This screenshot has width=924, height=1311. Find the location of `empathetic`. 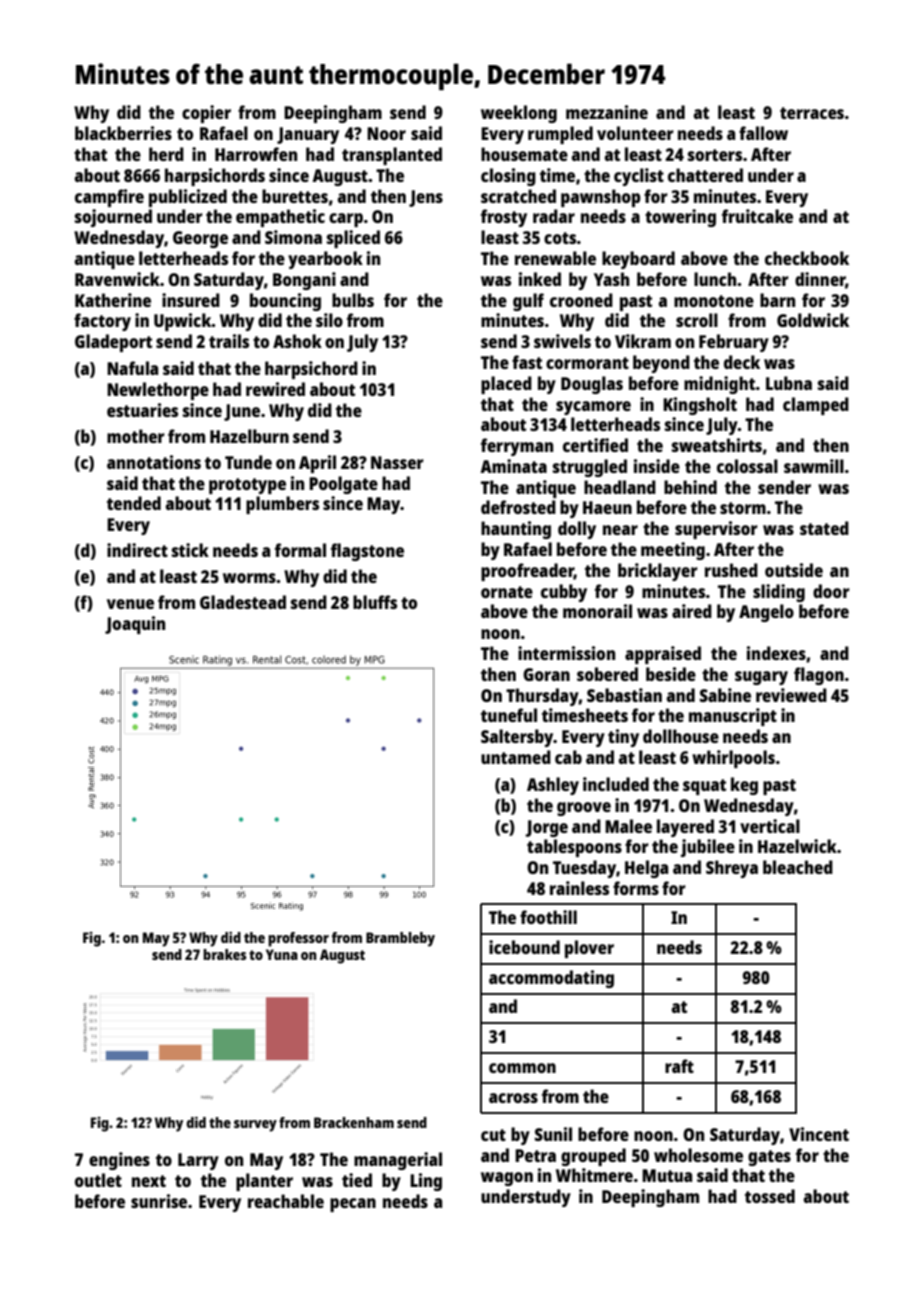

empathetic is located at coordinates (280, 218).
